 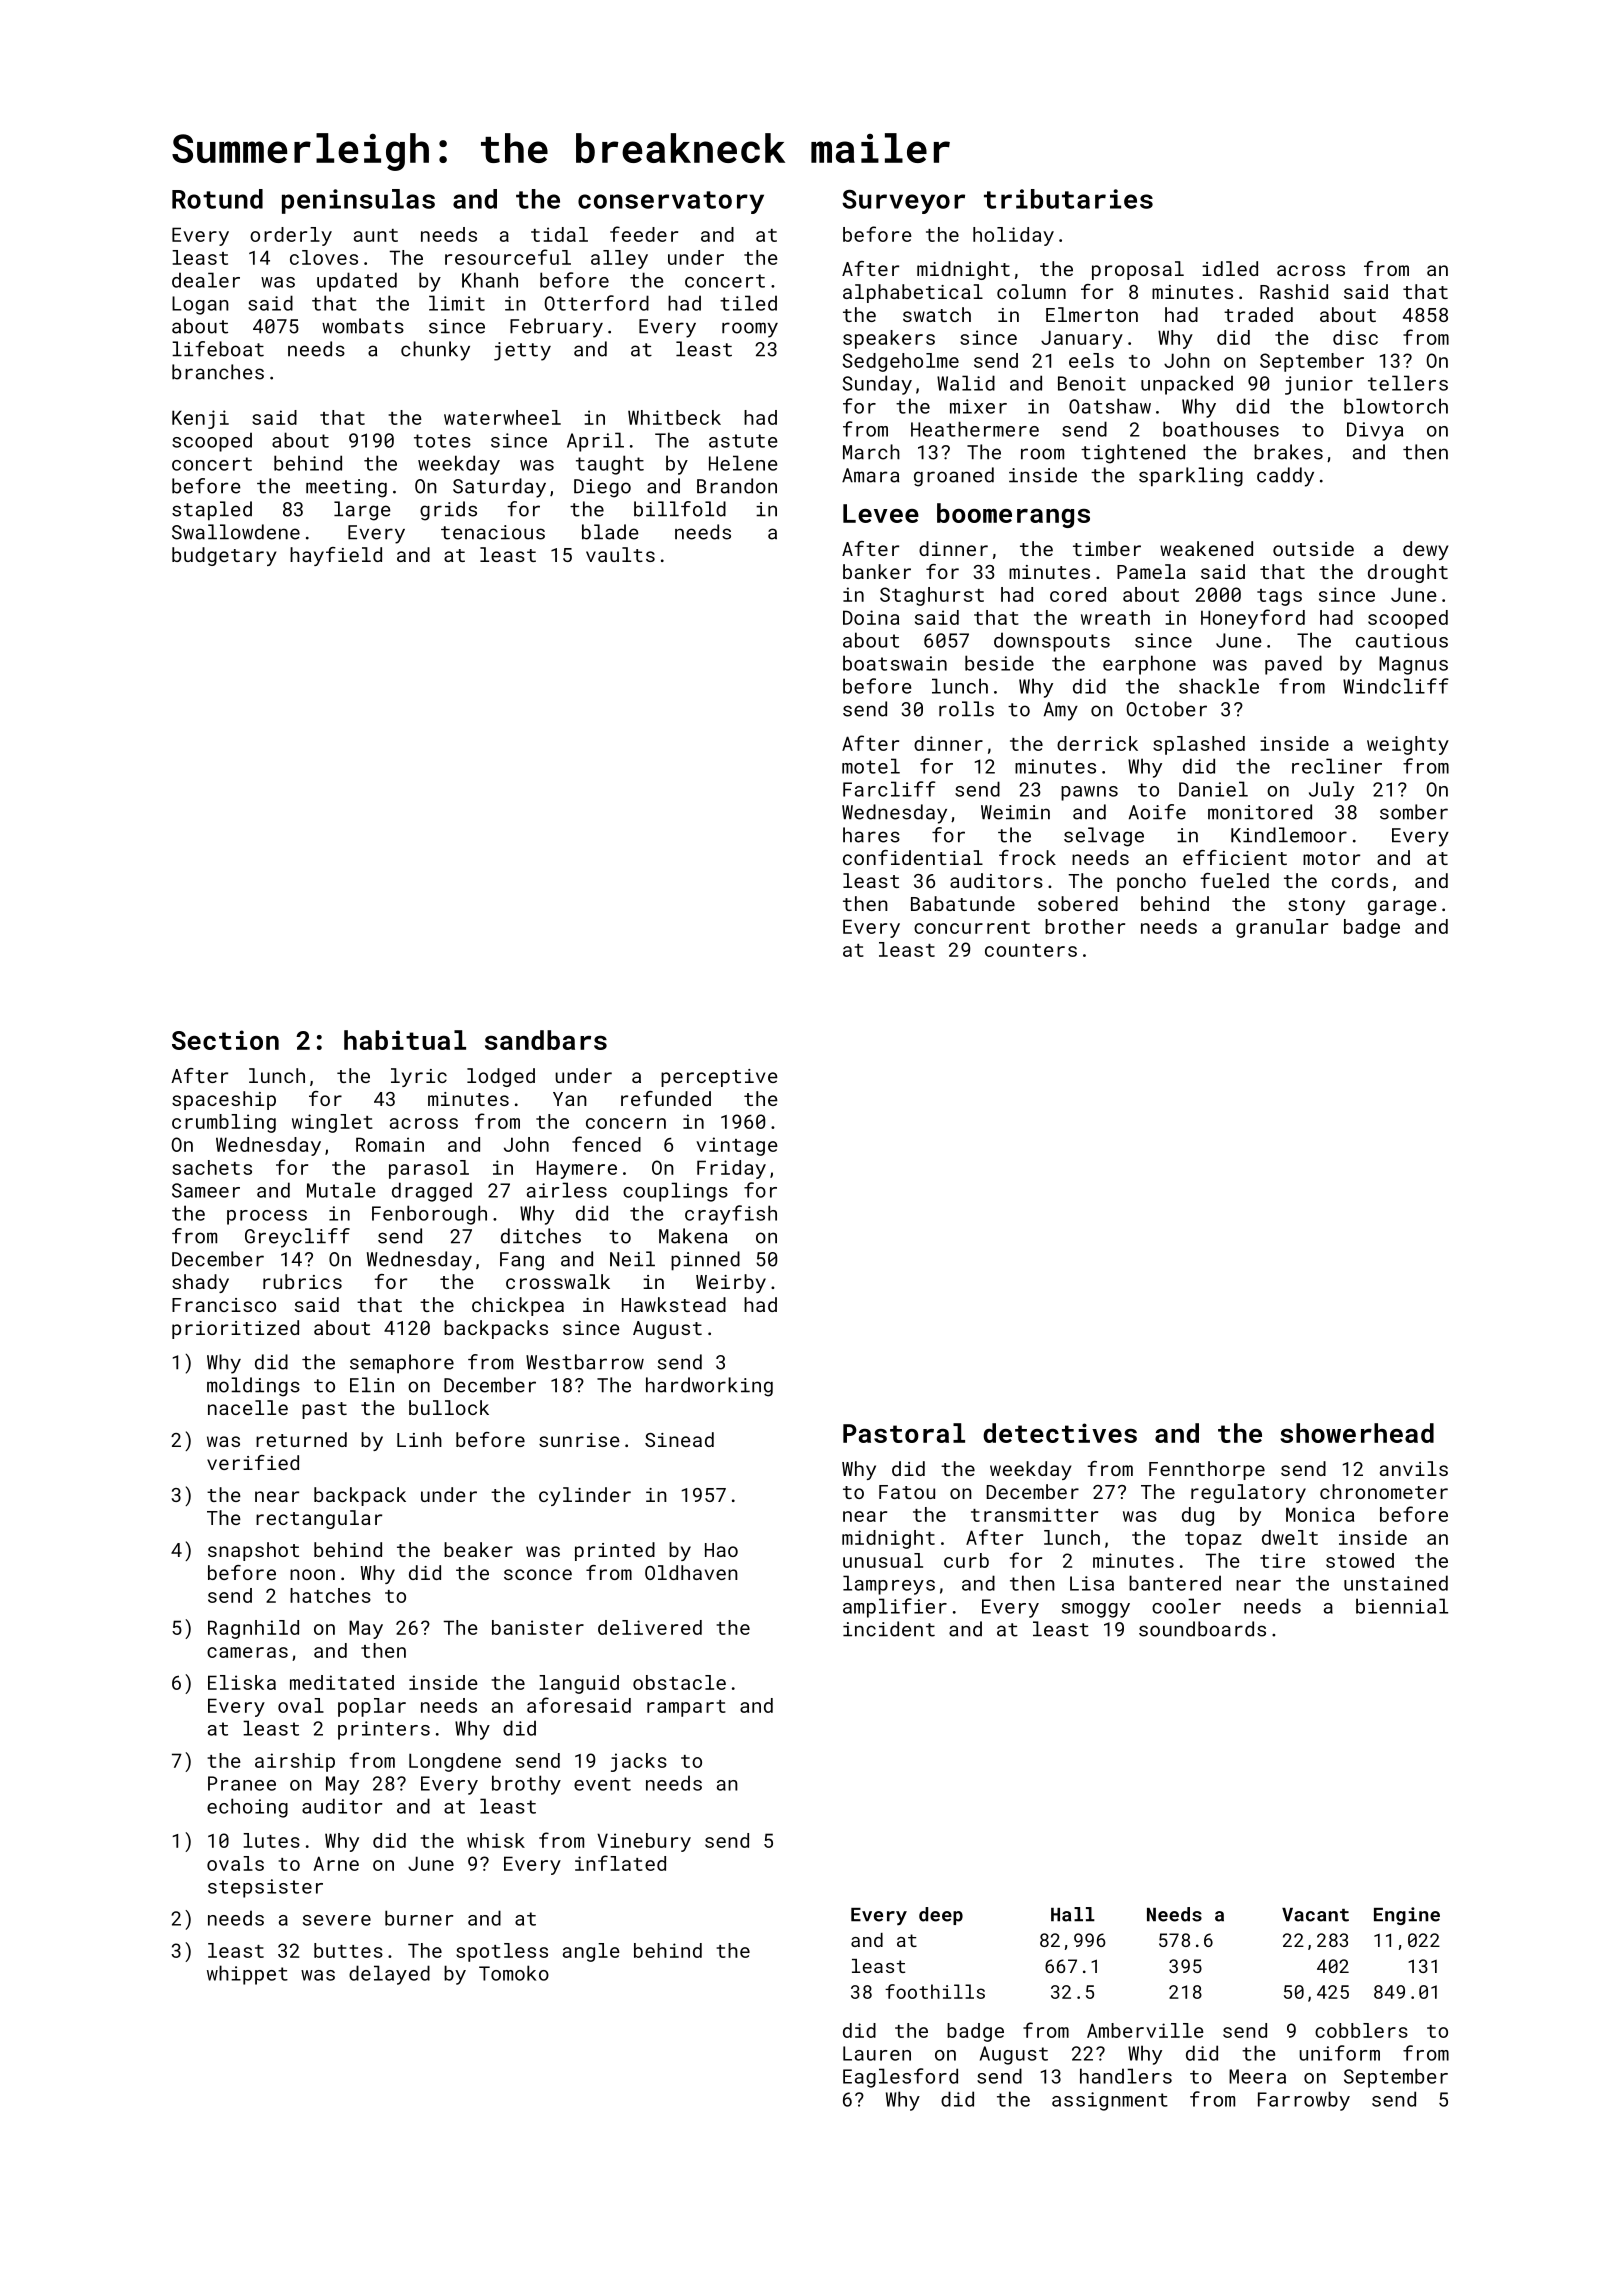 I want to click on Sunday, so click(x=877, y=385).
